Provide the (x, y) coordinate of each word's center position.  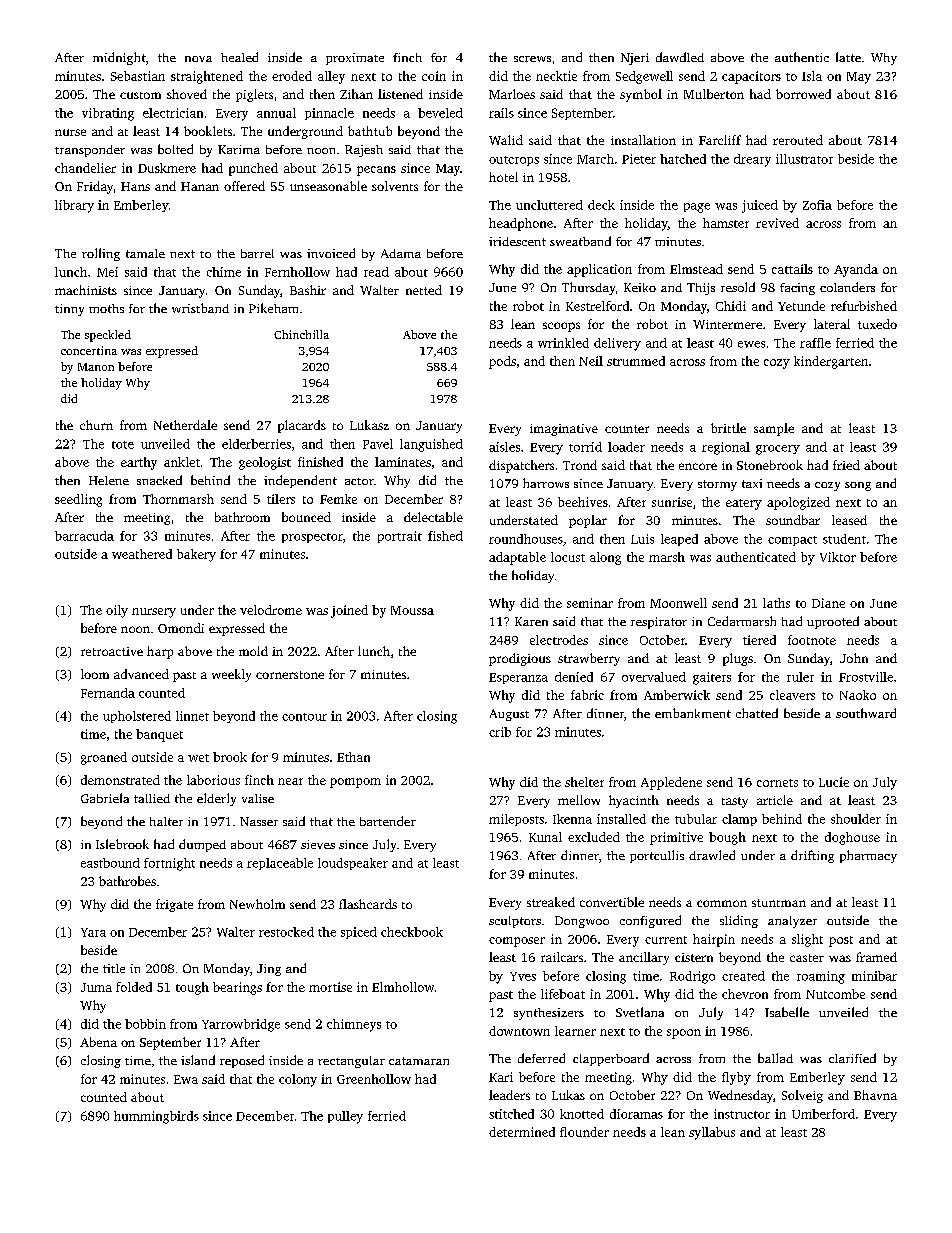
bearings (237, 988)
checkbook (412, 932)
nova (198, 59)
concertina (89, 350)
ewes (751, 344)
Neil (591, 361)
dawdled (680, 57)
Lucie (834, 782)
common (722, 903)
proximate (355, 59)
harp (160, 652)
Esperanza (518, 678)
